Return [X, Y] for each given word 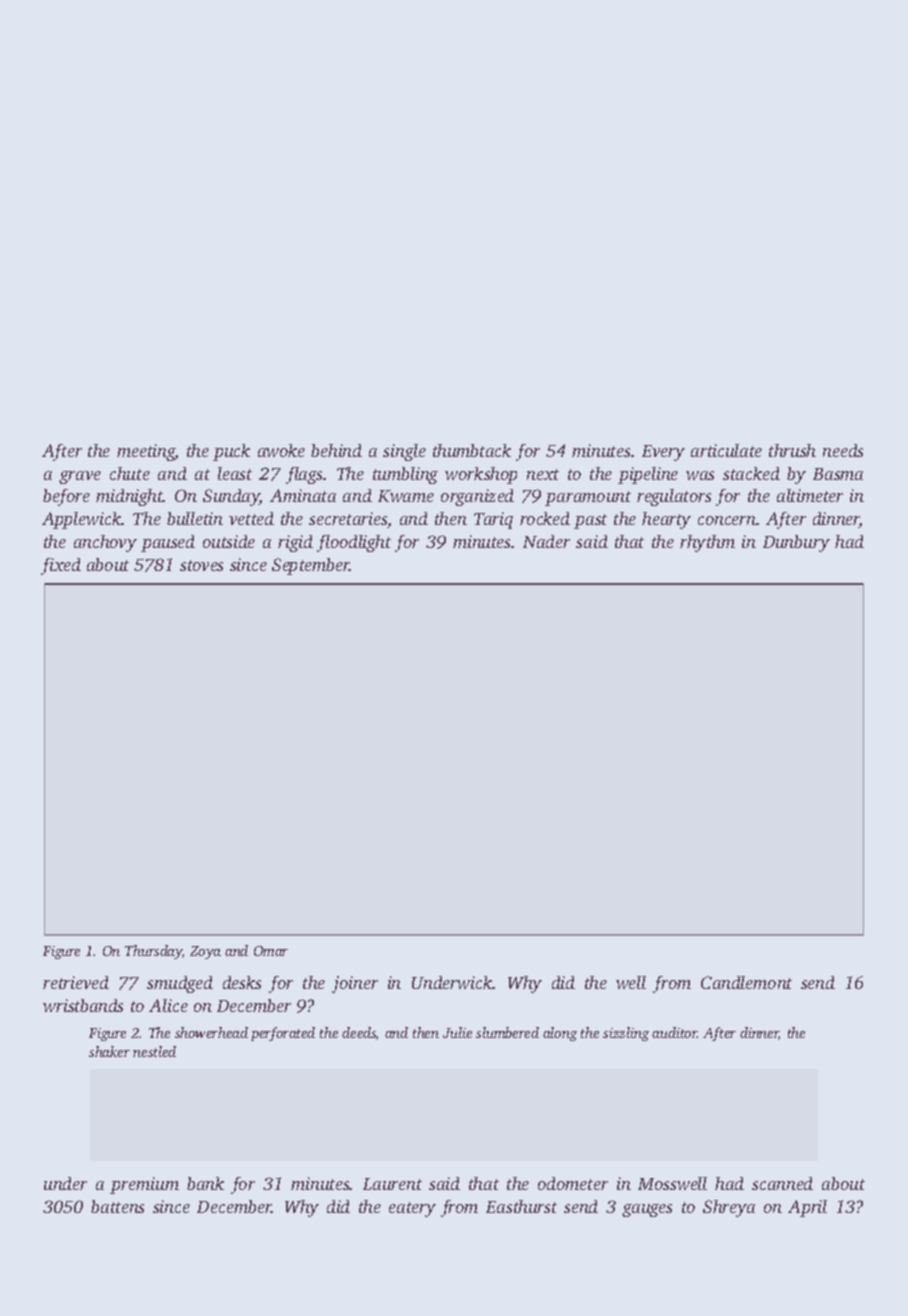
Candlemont [746, 982]
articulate [726, 450]
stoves [201, 565]
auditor [674, 1032]
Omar [271, 951]
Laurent [392, 1184]
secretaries [348, 518]
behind [336, 450]
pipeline [648, 475]
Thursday [153, 952]
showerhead [211, 1032]
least [235, 473]
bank [205, 1183]
